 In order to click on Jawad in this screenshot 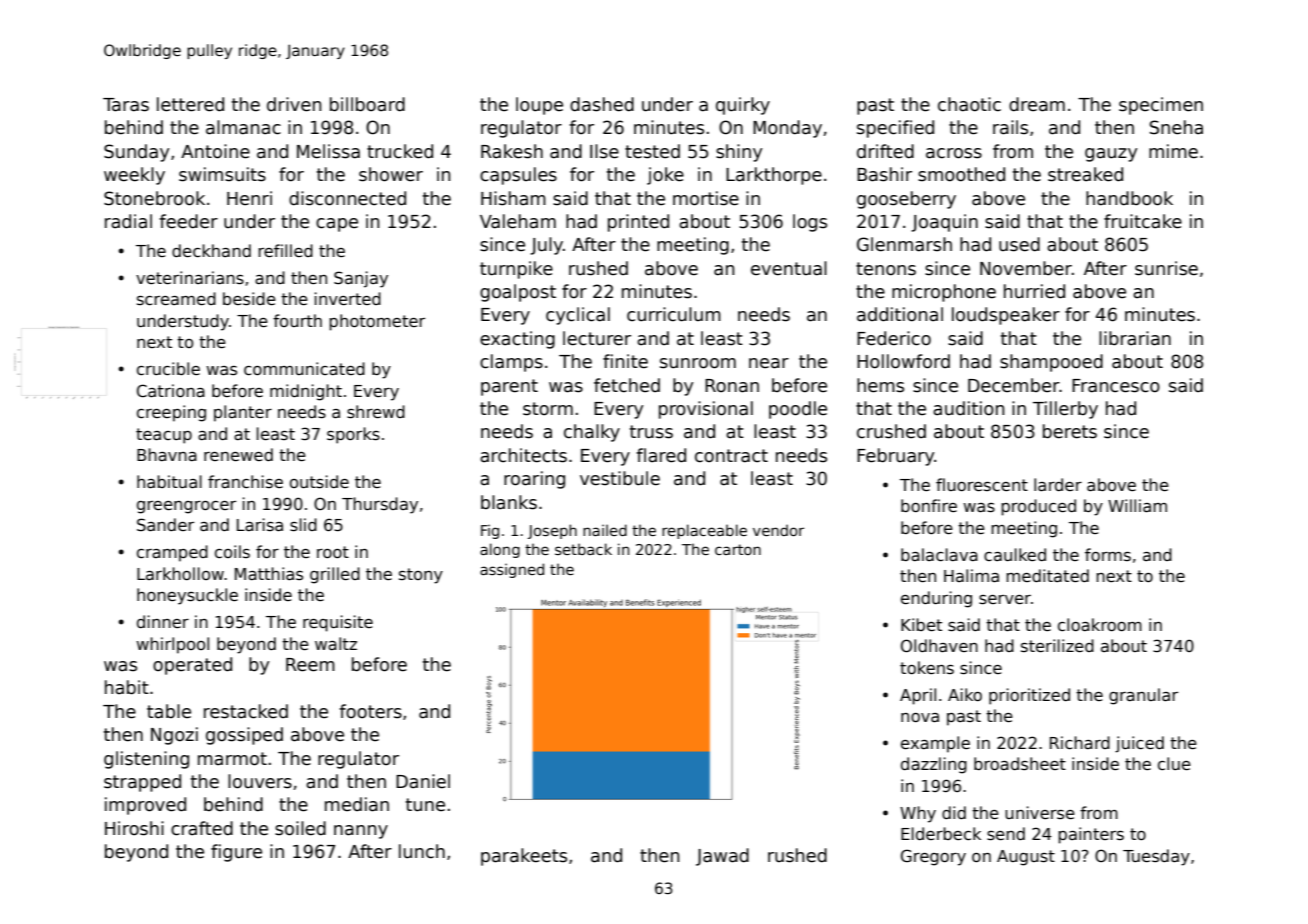, I will do `click(722, 857)`.
